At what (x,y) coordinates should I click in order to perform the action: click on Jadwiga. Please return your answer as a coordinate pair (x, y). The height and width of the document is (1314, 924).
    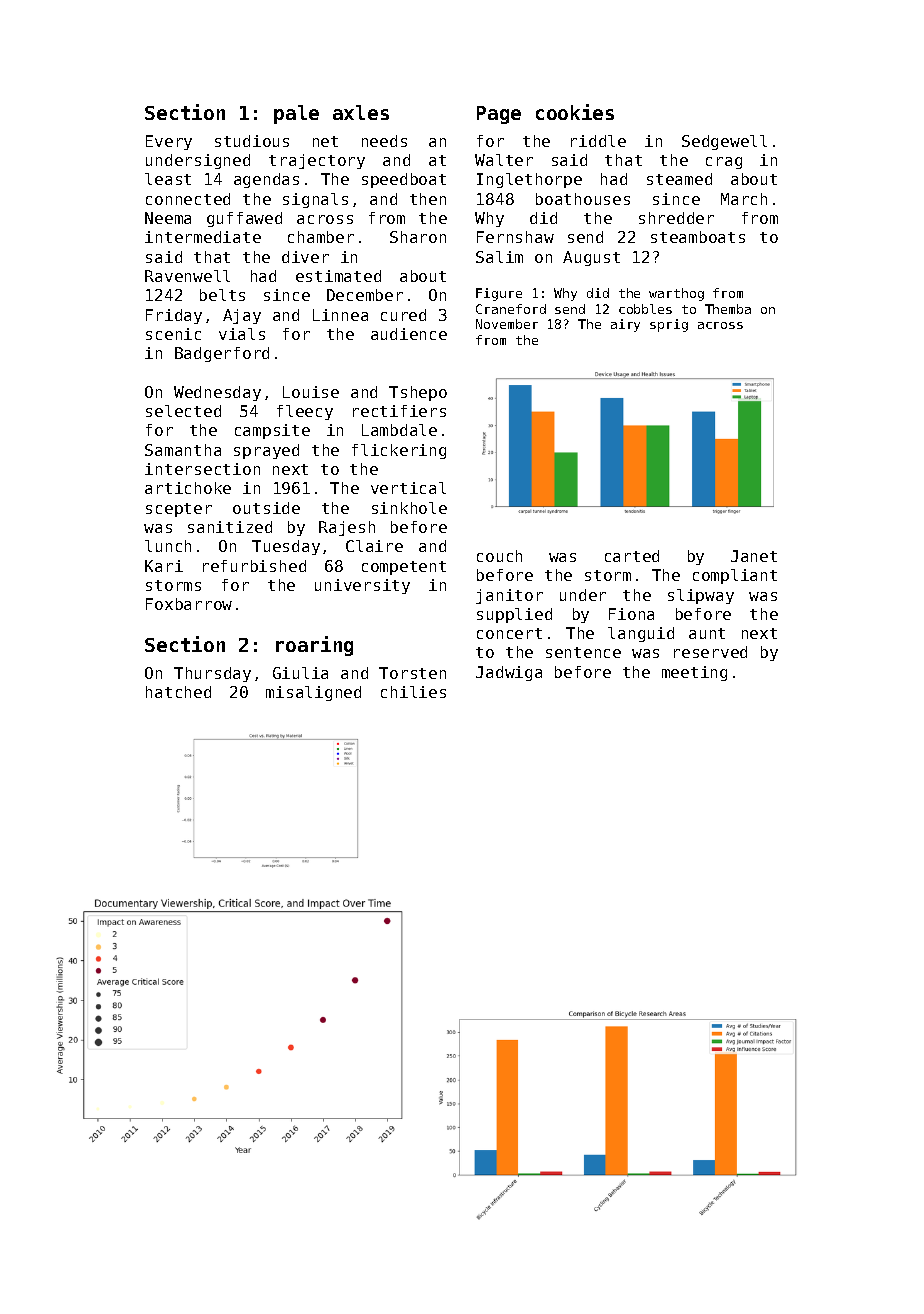
    Looking at the image, I should click on (509, 673).
